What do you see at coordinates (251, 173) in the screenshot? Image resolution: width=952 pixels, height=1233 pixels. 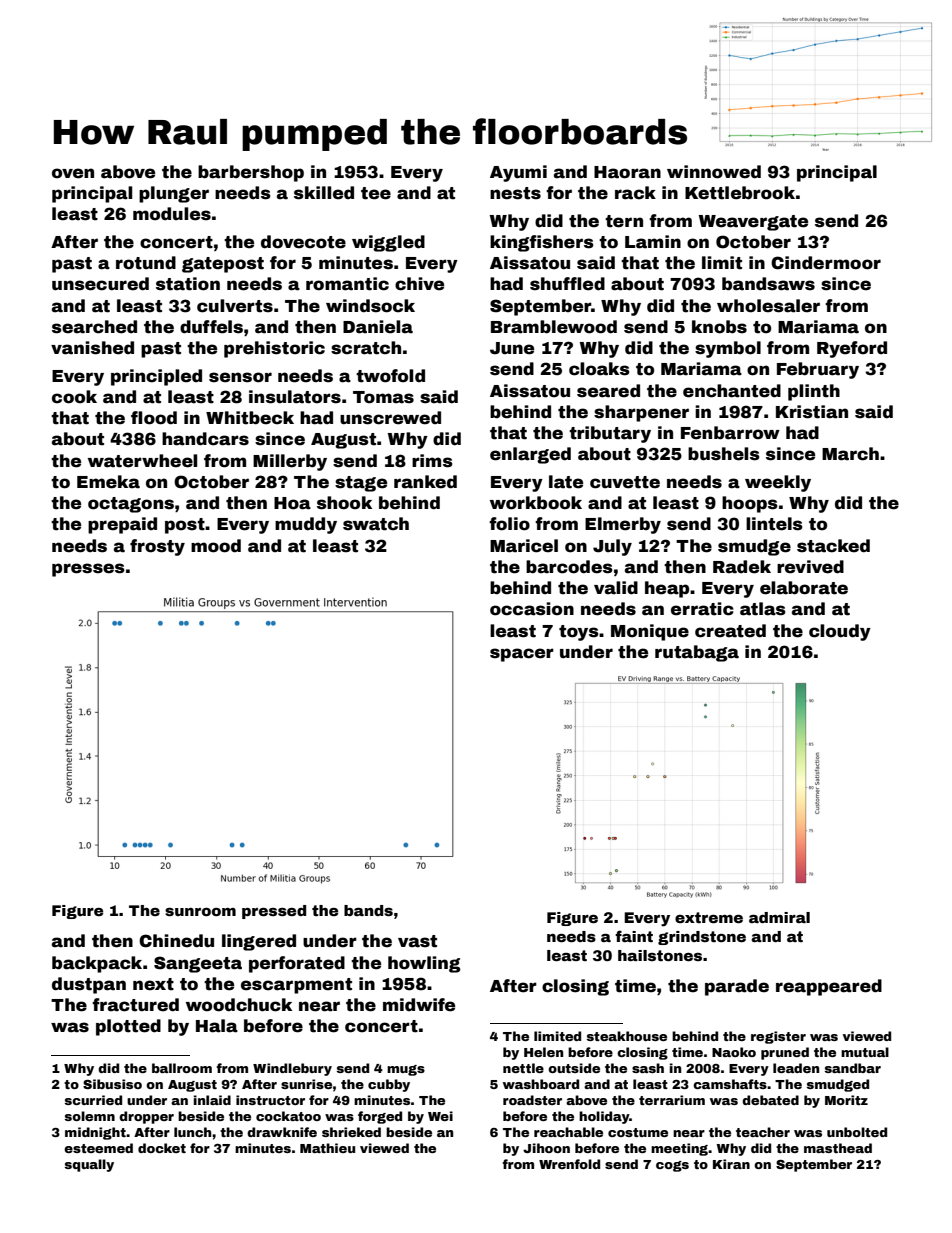 I see `barbershop` at bounding box center [251, 173].
